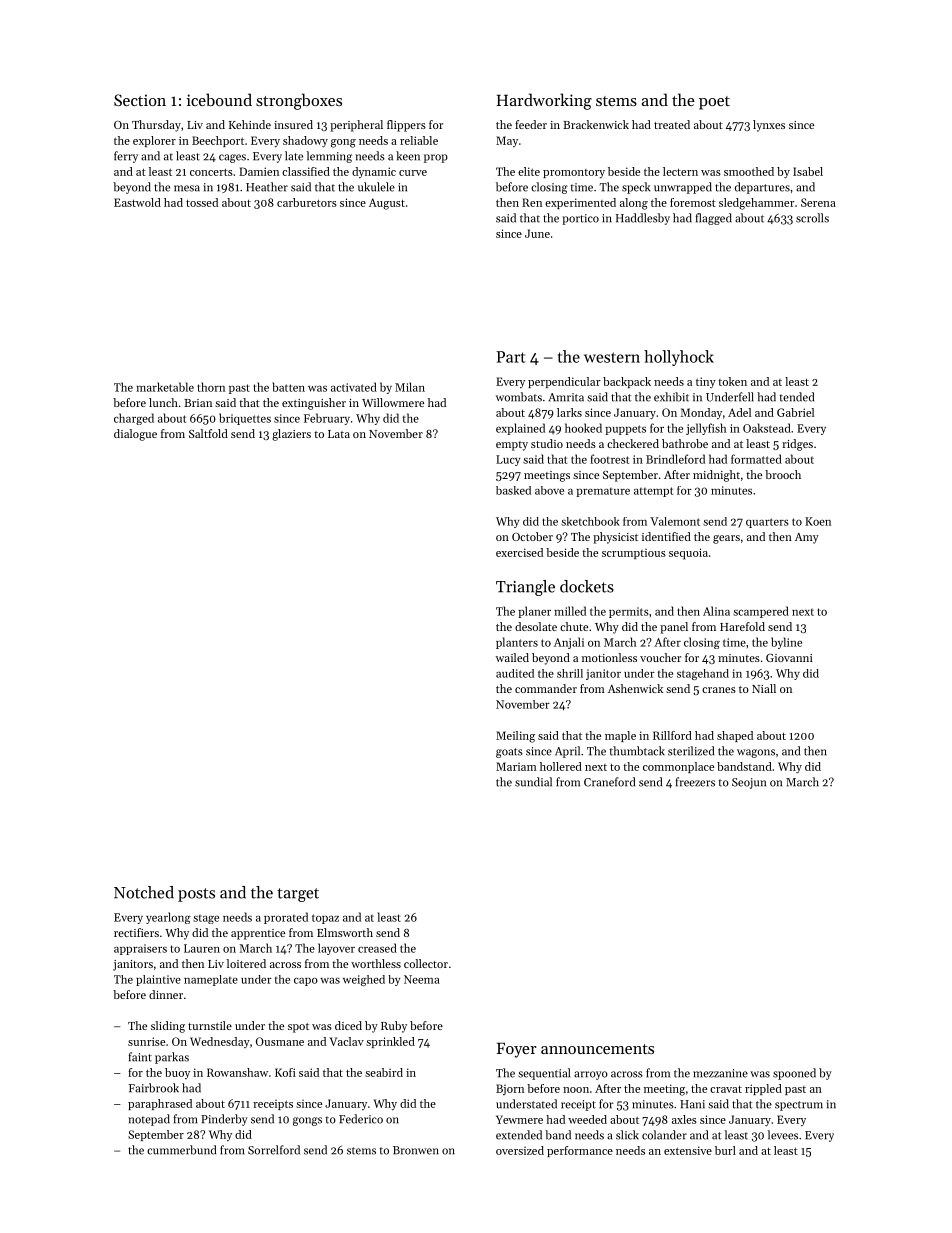  What do you see at coordinates (726, 1089) in the document?
I see `cravat` at bounding box center [726, 1089].
